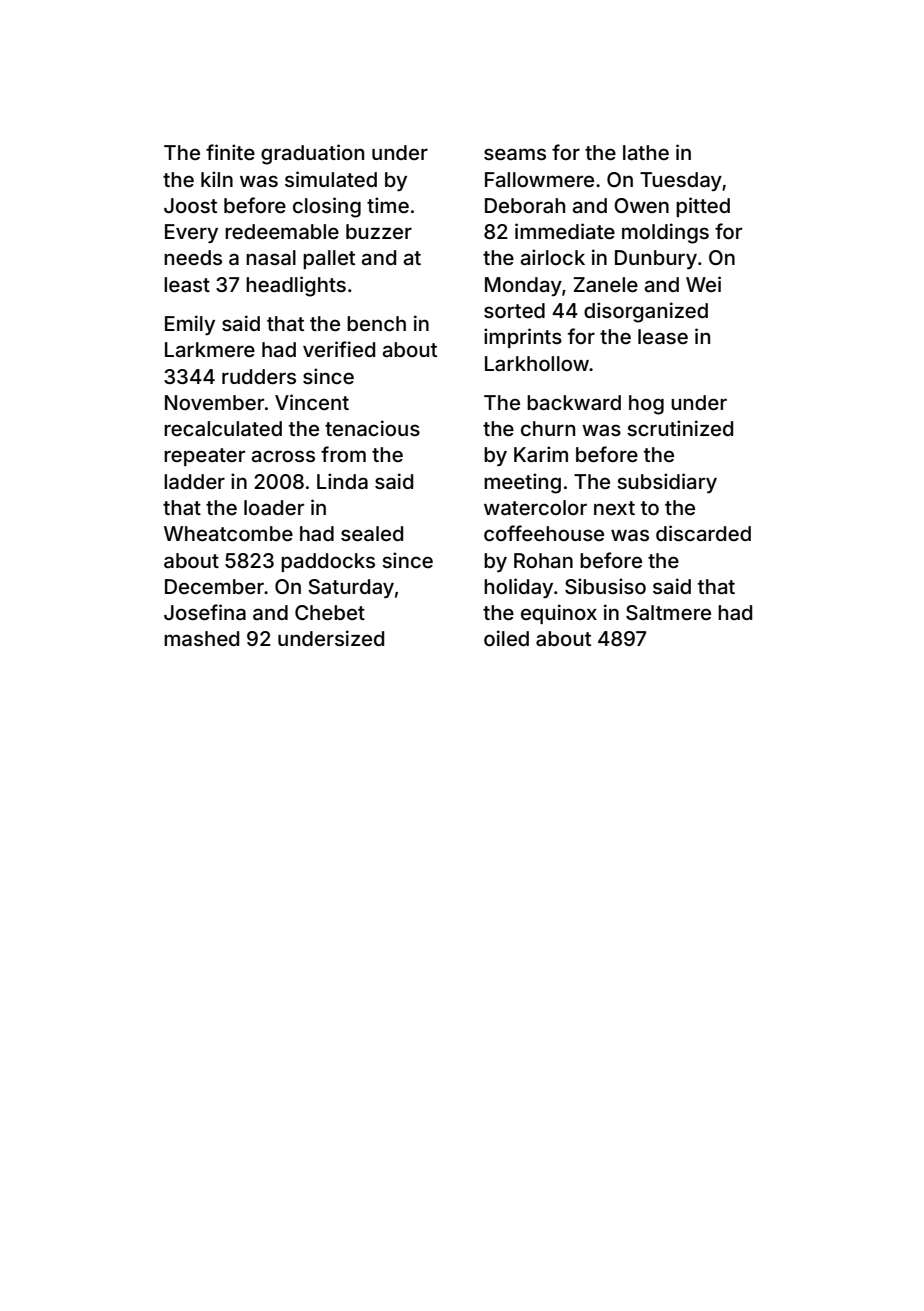  I want to click on Sibusiso, so click(605, 586).
